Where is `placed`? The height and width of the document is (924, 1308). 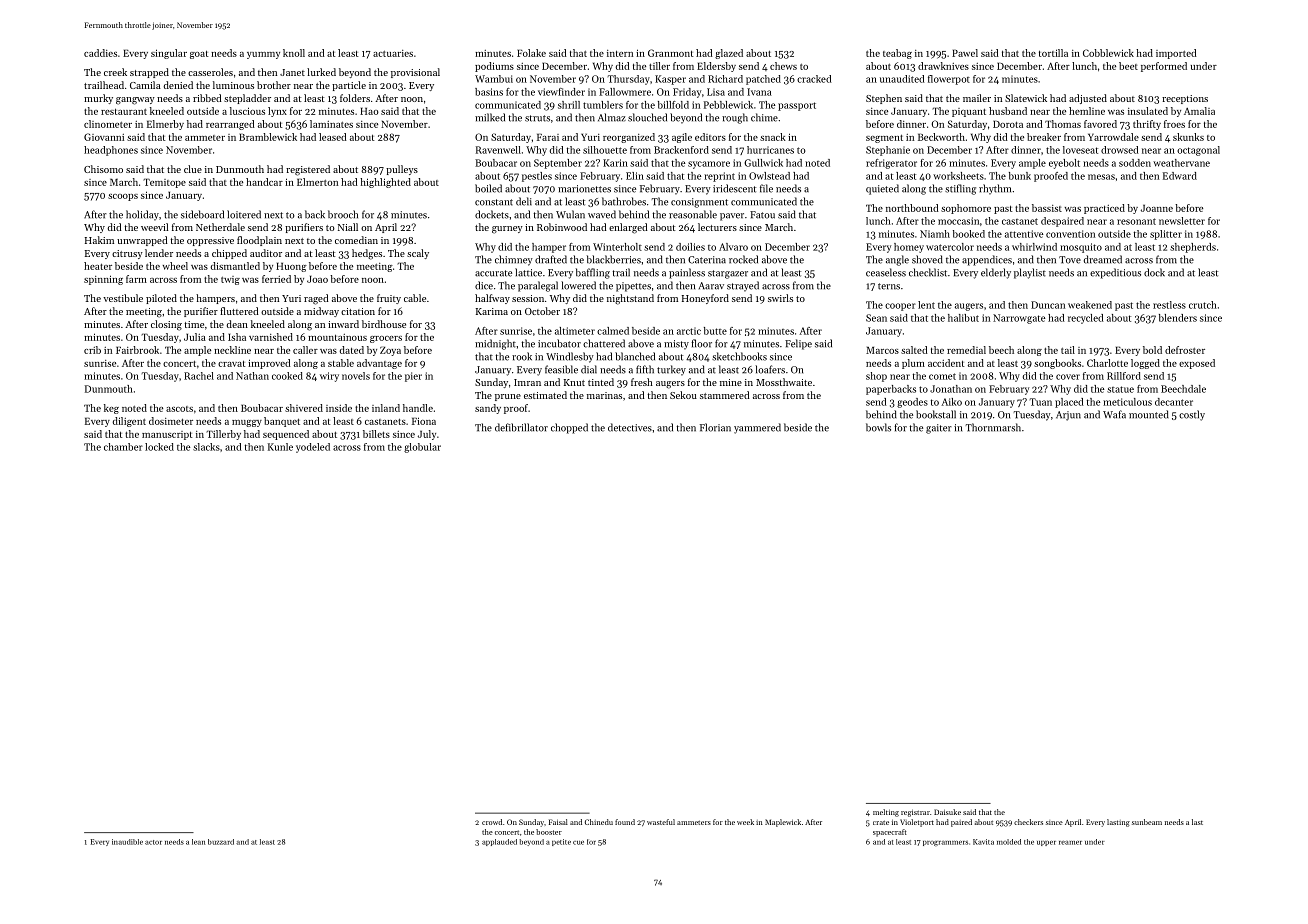
placed is located at coordinates (1069, 403).
